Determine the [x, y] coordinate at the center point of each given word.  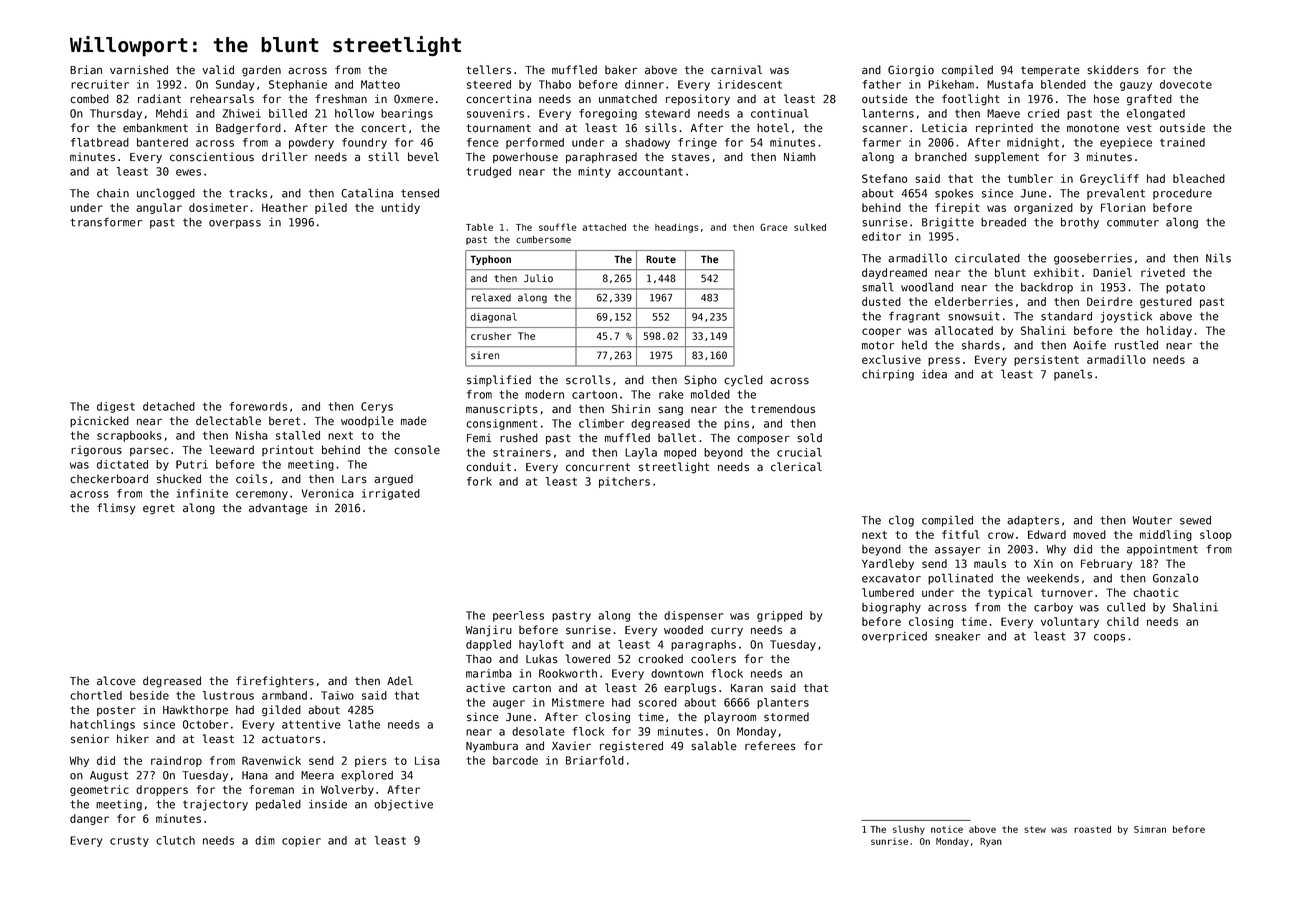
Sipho [700, 380]
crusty [129, 842]
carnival [736, 70]
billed [288, 113]
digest [116, 407]
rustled [1136, 345]
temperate [1050, 71]
